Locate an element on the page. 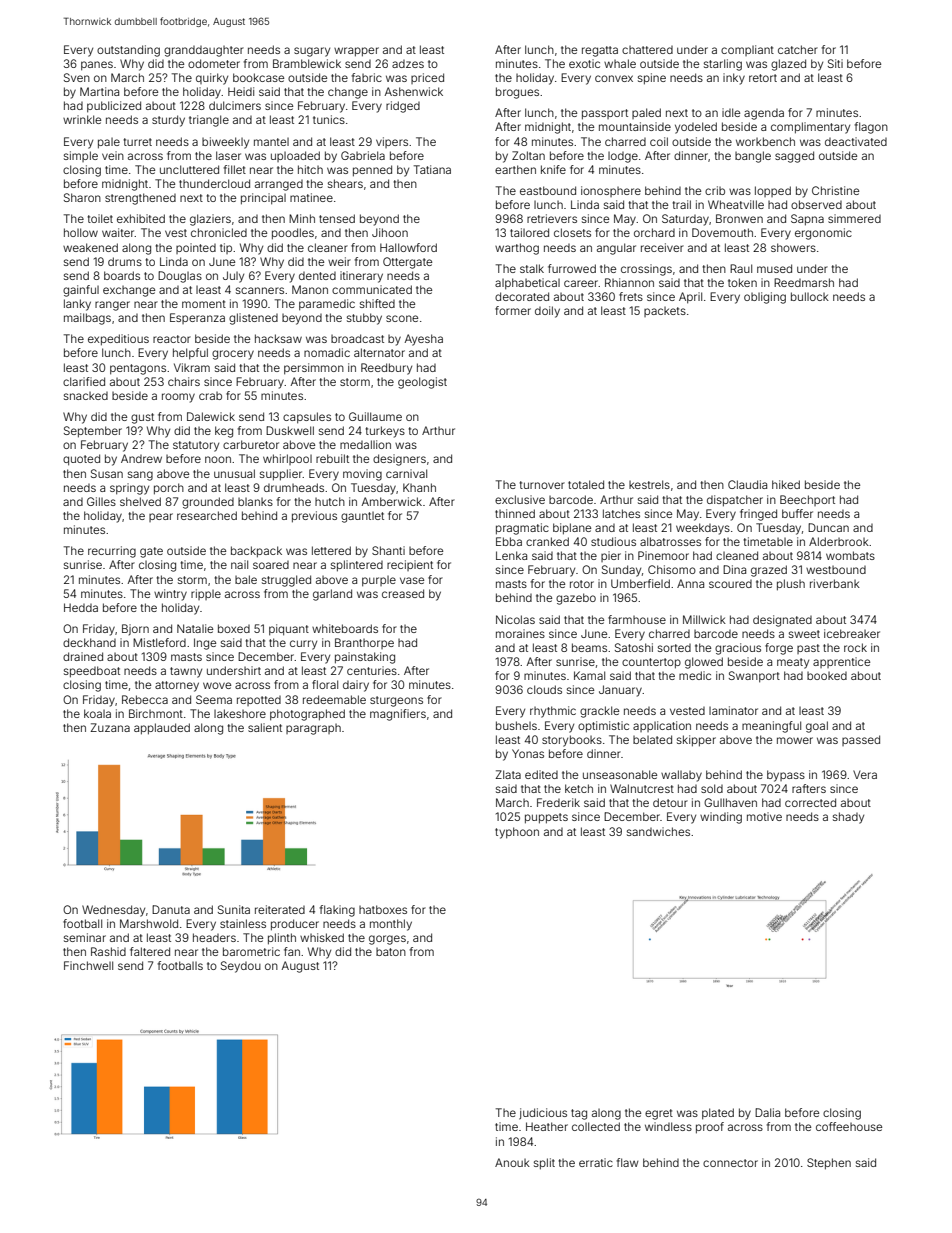 This image has width=952, height=1233. shady is located at coordinates (848, 818).
